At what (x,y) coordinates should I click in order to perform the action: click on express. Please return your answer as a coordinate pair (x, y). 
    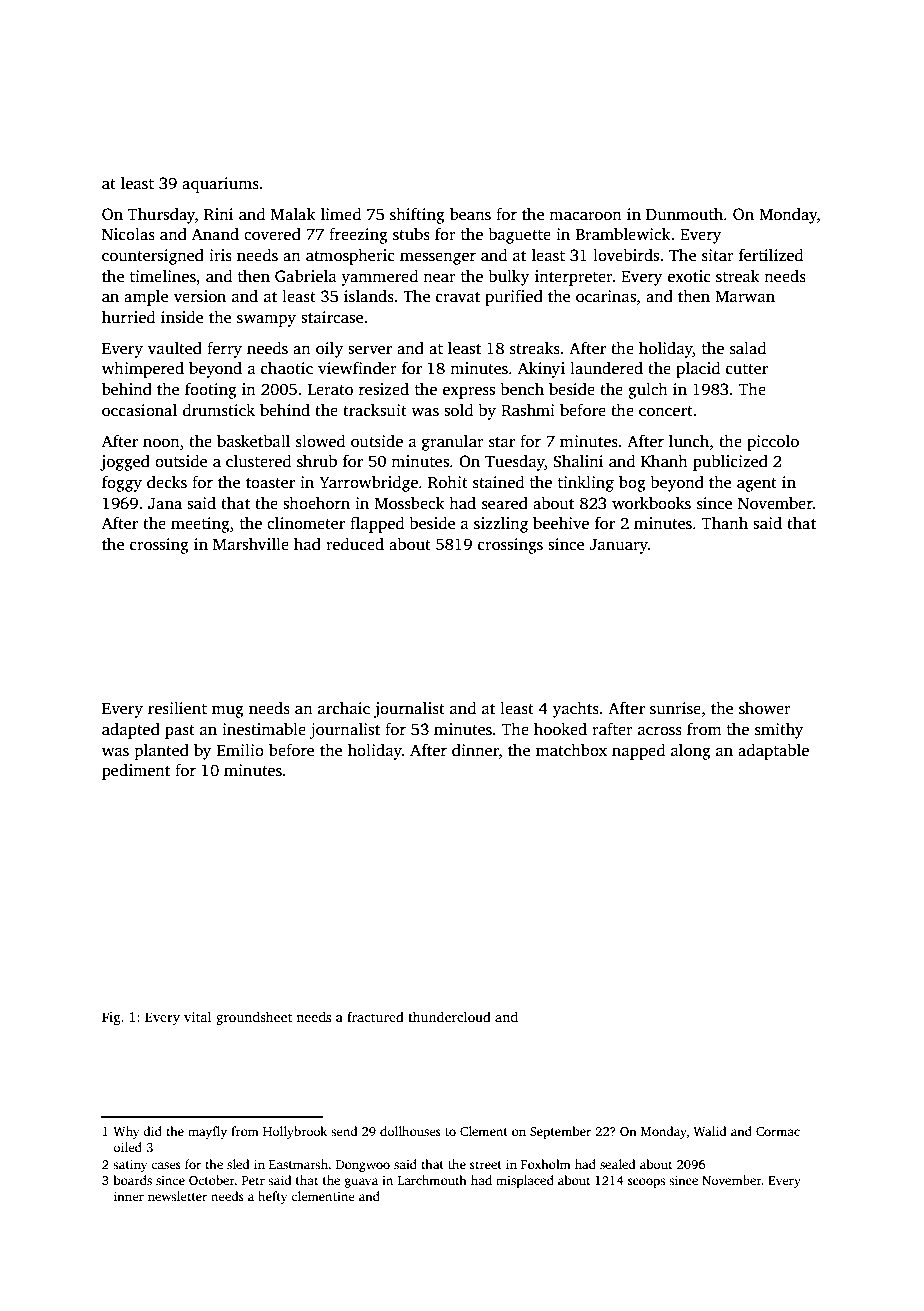
    Looking at the image, I should click on (469, 392).
